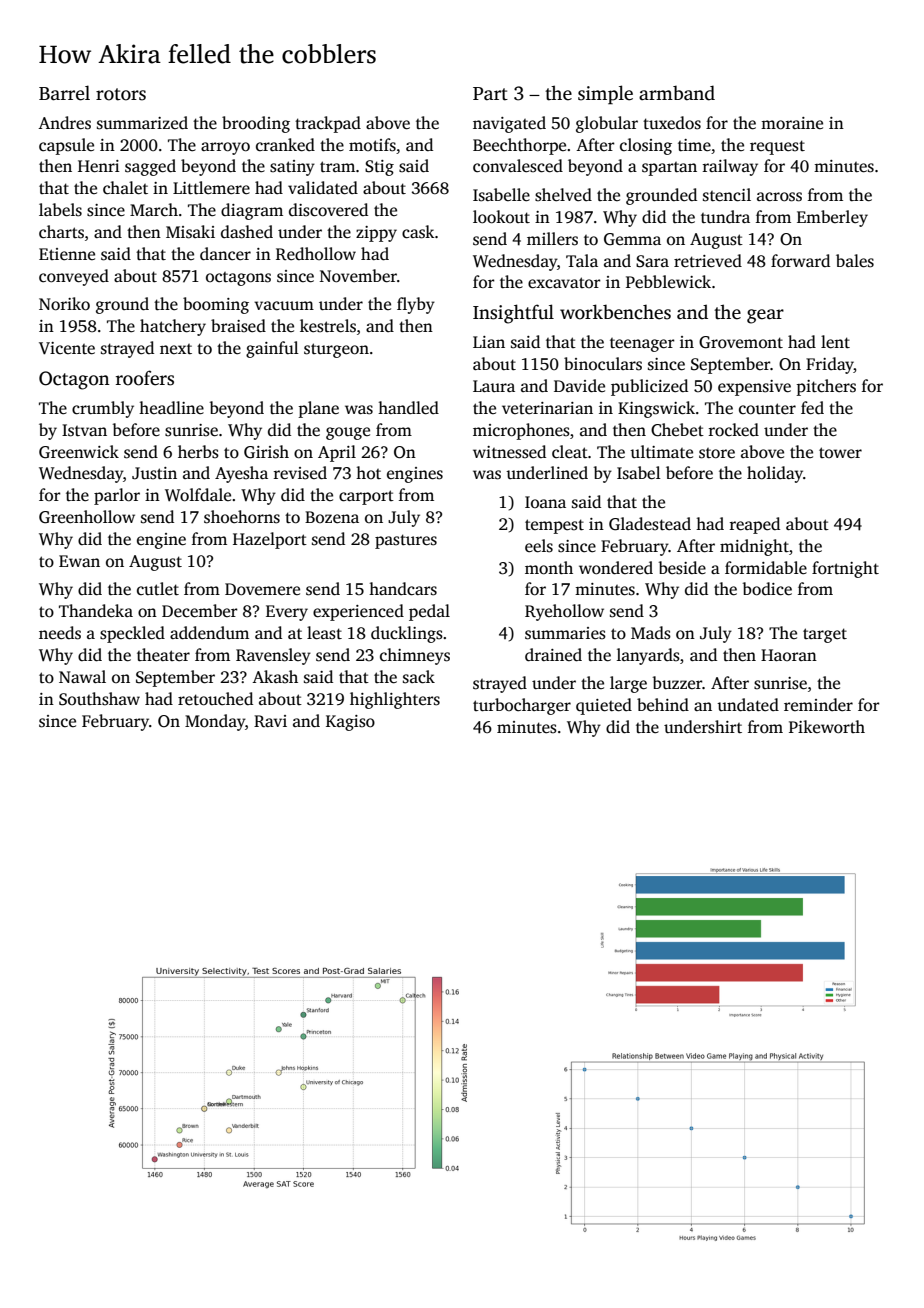 This screenshot has height=1308, width=924. Describe the element at coordinates (121, 94) in the screenshot. I see `rotors` at that location.
